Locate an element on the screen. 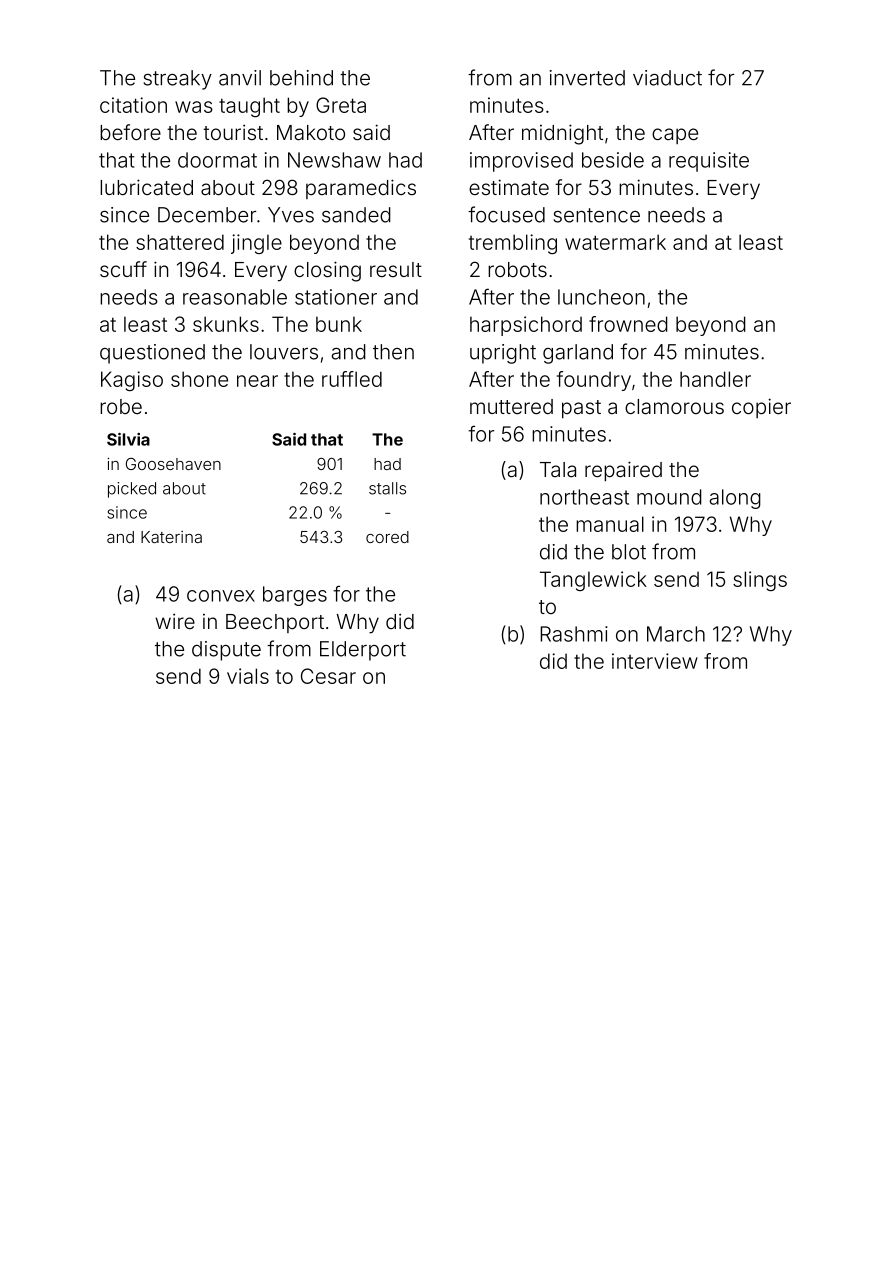  viaduct is located at coordinates (667, 78).
